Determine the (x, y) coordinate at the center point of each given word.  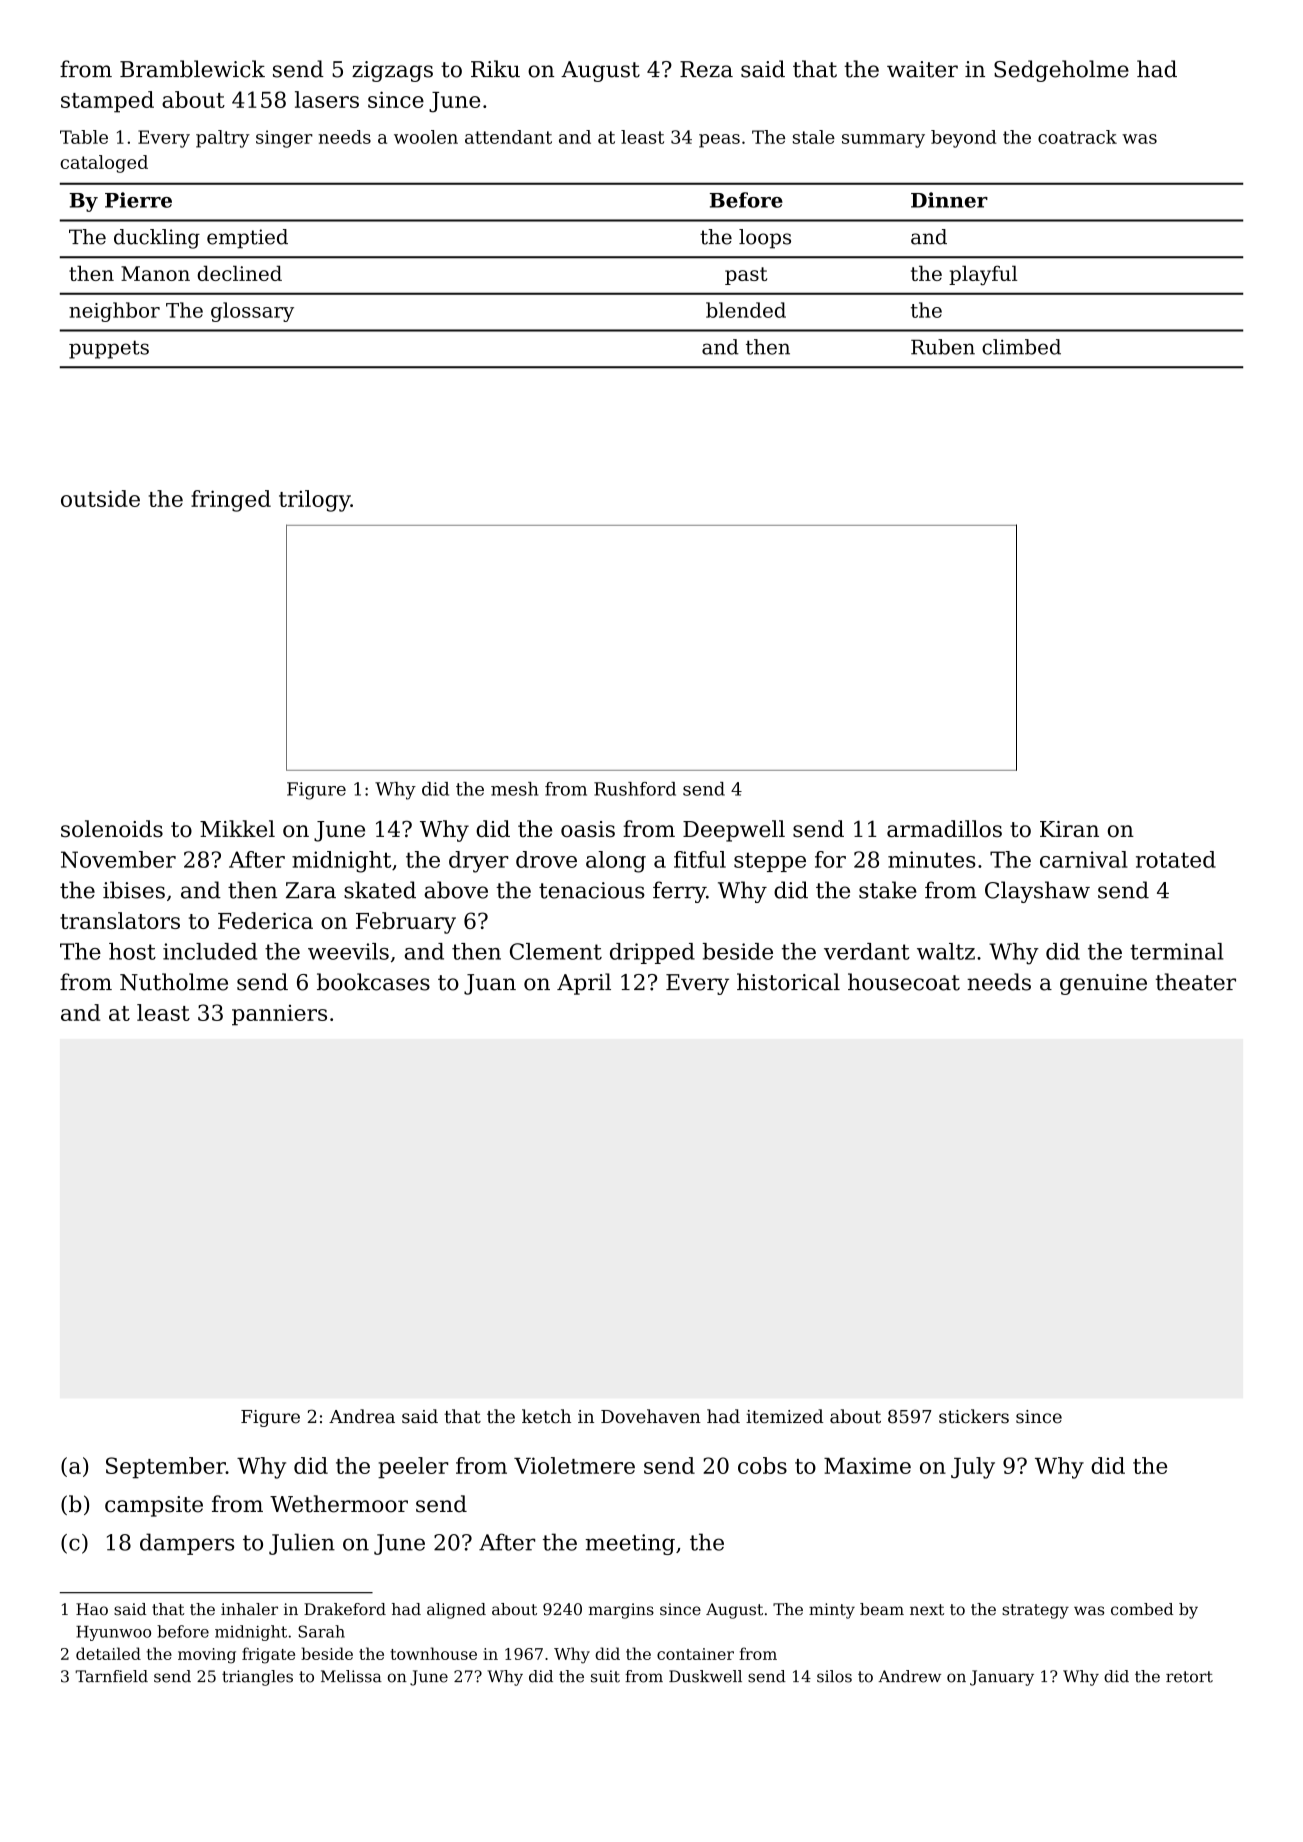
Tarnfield (111, 1676)
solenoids (112, 829)
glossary (252, 312)
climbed (1021, 347)
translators (120, 920)
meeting (630, 1544)
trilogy (315, 501)
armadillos (944, 829)
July (973, 1468)
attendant (508, 137)
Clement (556, 951)
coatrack (1077, 137)
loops (765, 239)
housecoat (904, 982)
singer (284, 139)
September (166, 1468)
